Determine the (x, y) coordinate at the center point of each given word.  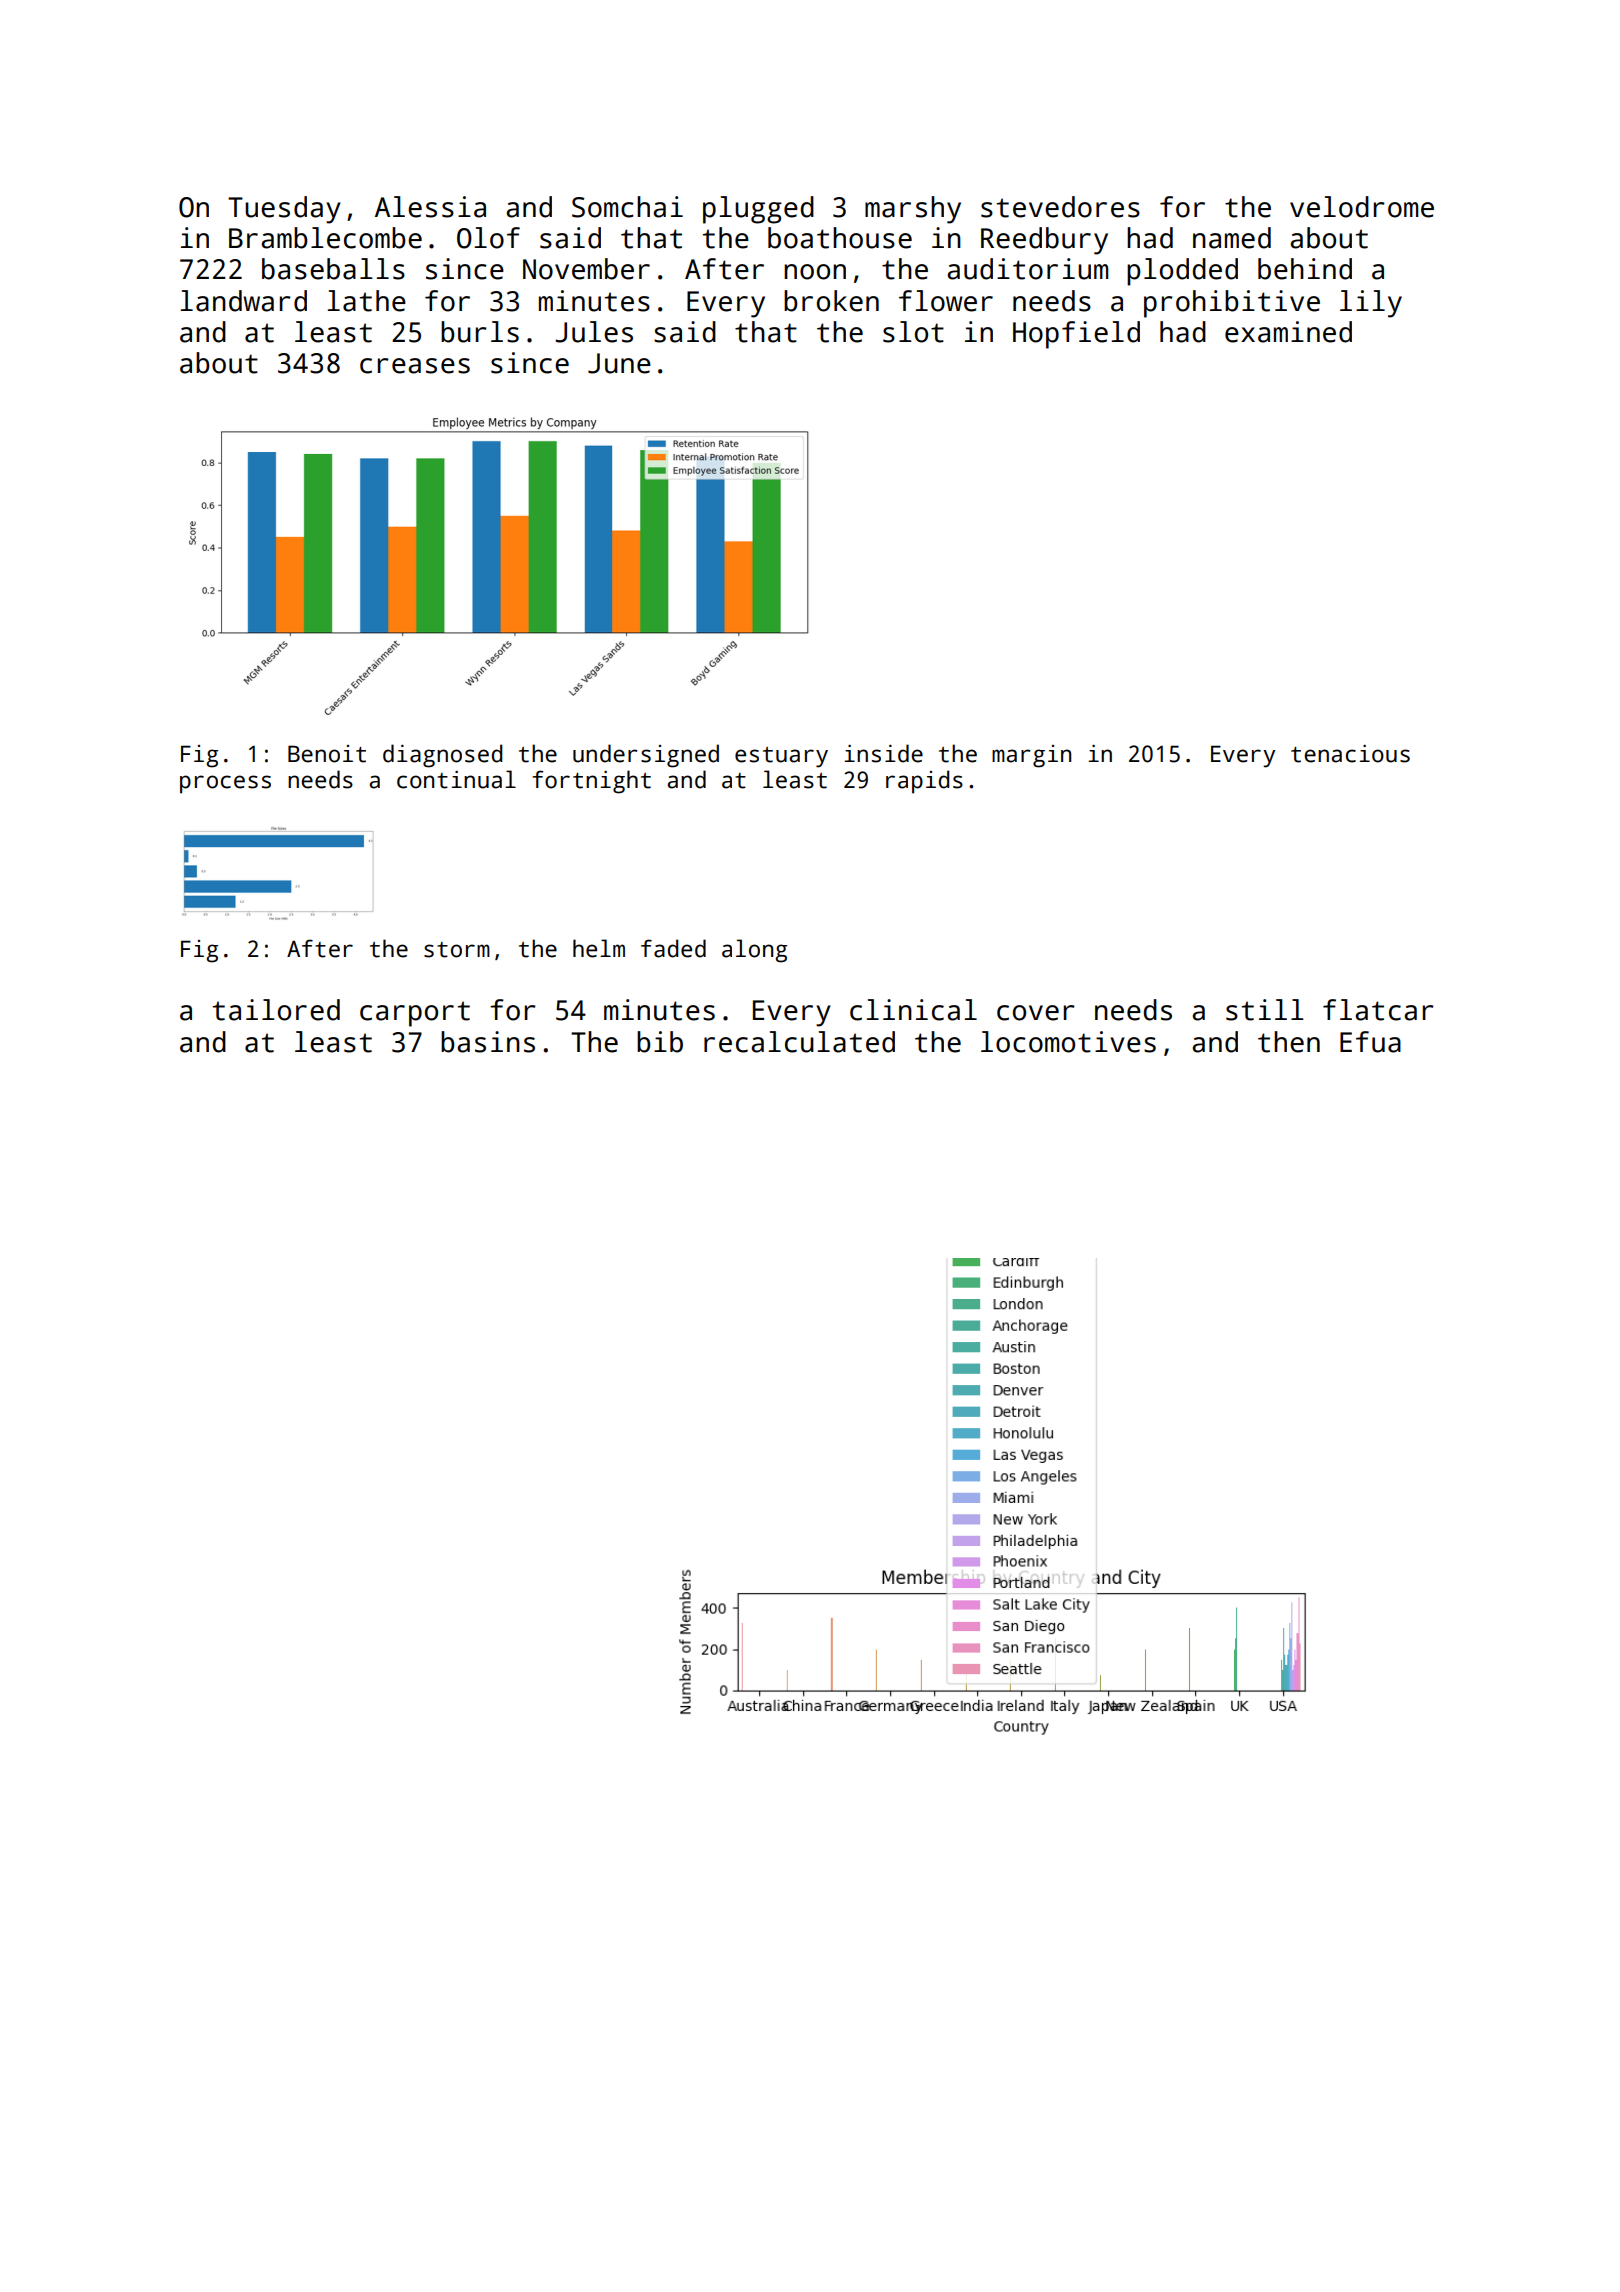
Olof (488, 238)
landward (243, 301)
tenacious (1350, 754)
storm (457, 950)
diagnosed (442, 756)
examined (1288, 332)
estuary (781, 757)
